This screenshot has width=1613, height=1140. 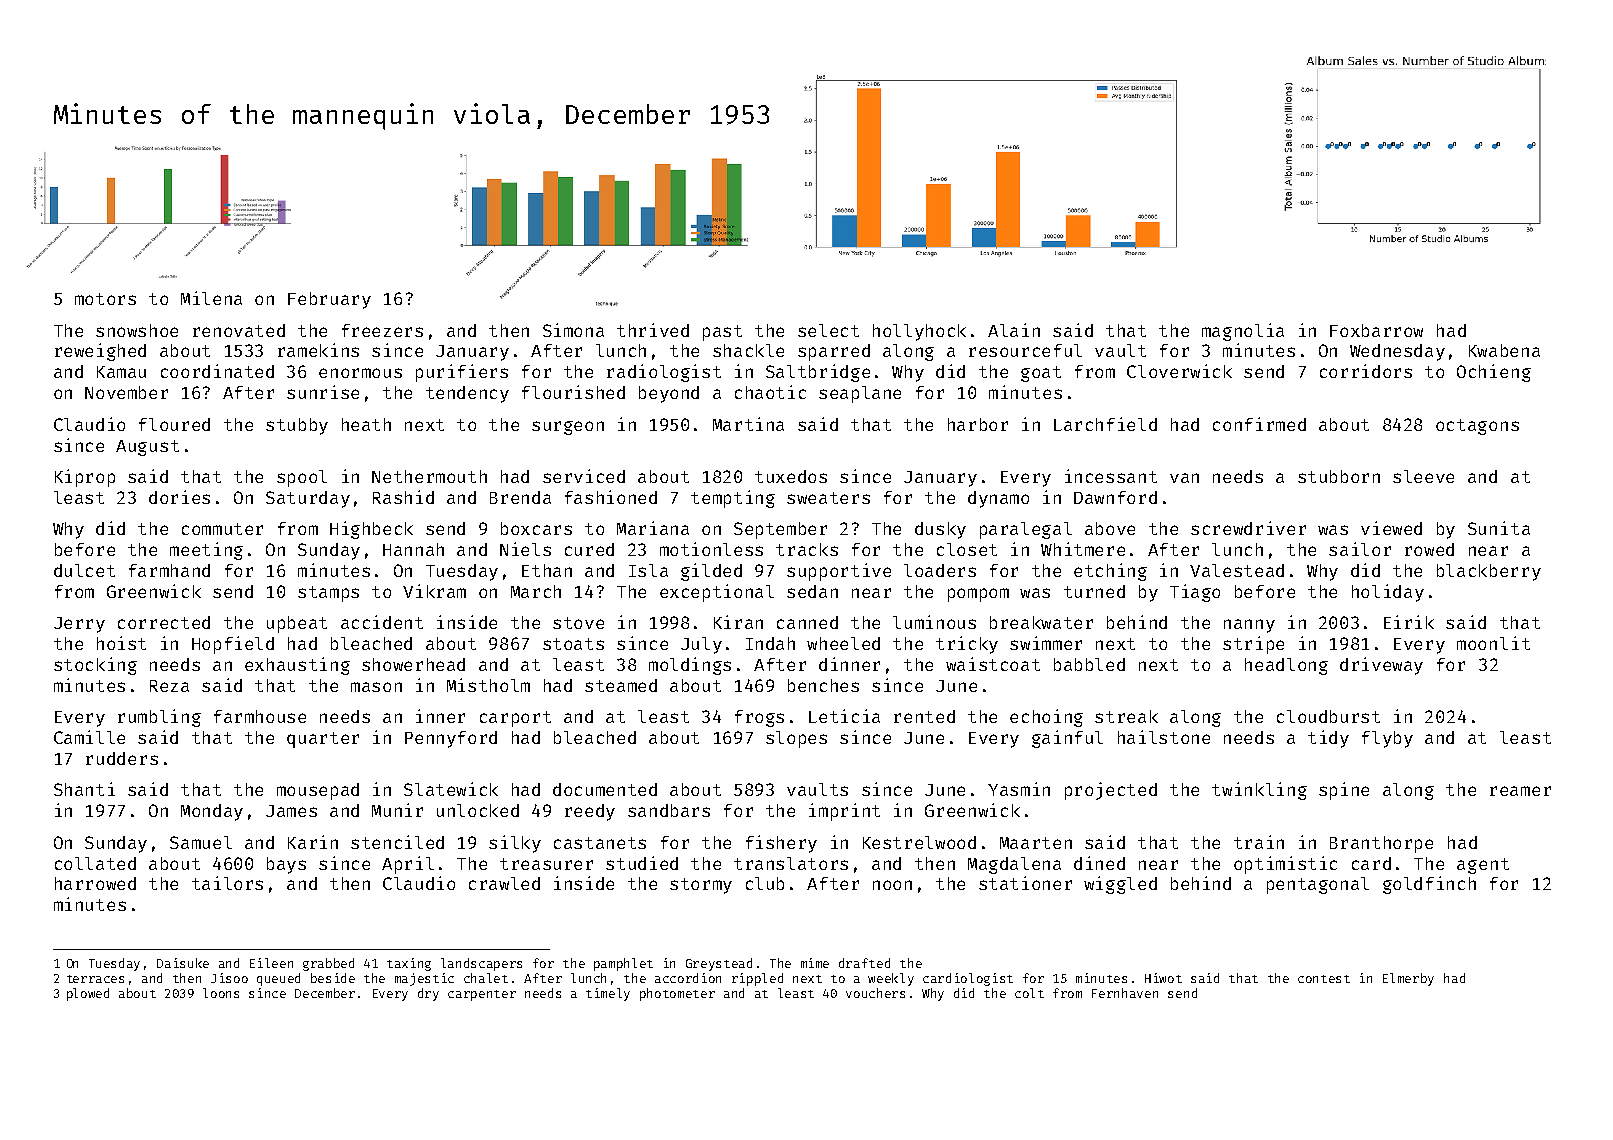 What do you see at coordinates (323, 740) in the screenshot?
I see `quarter` at bounding box center [323, 740].
